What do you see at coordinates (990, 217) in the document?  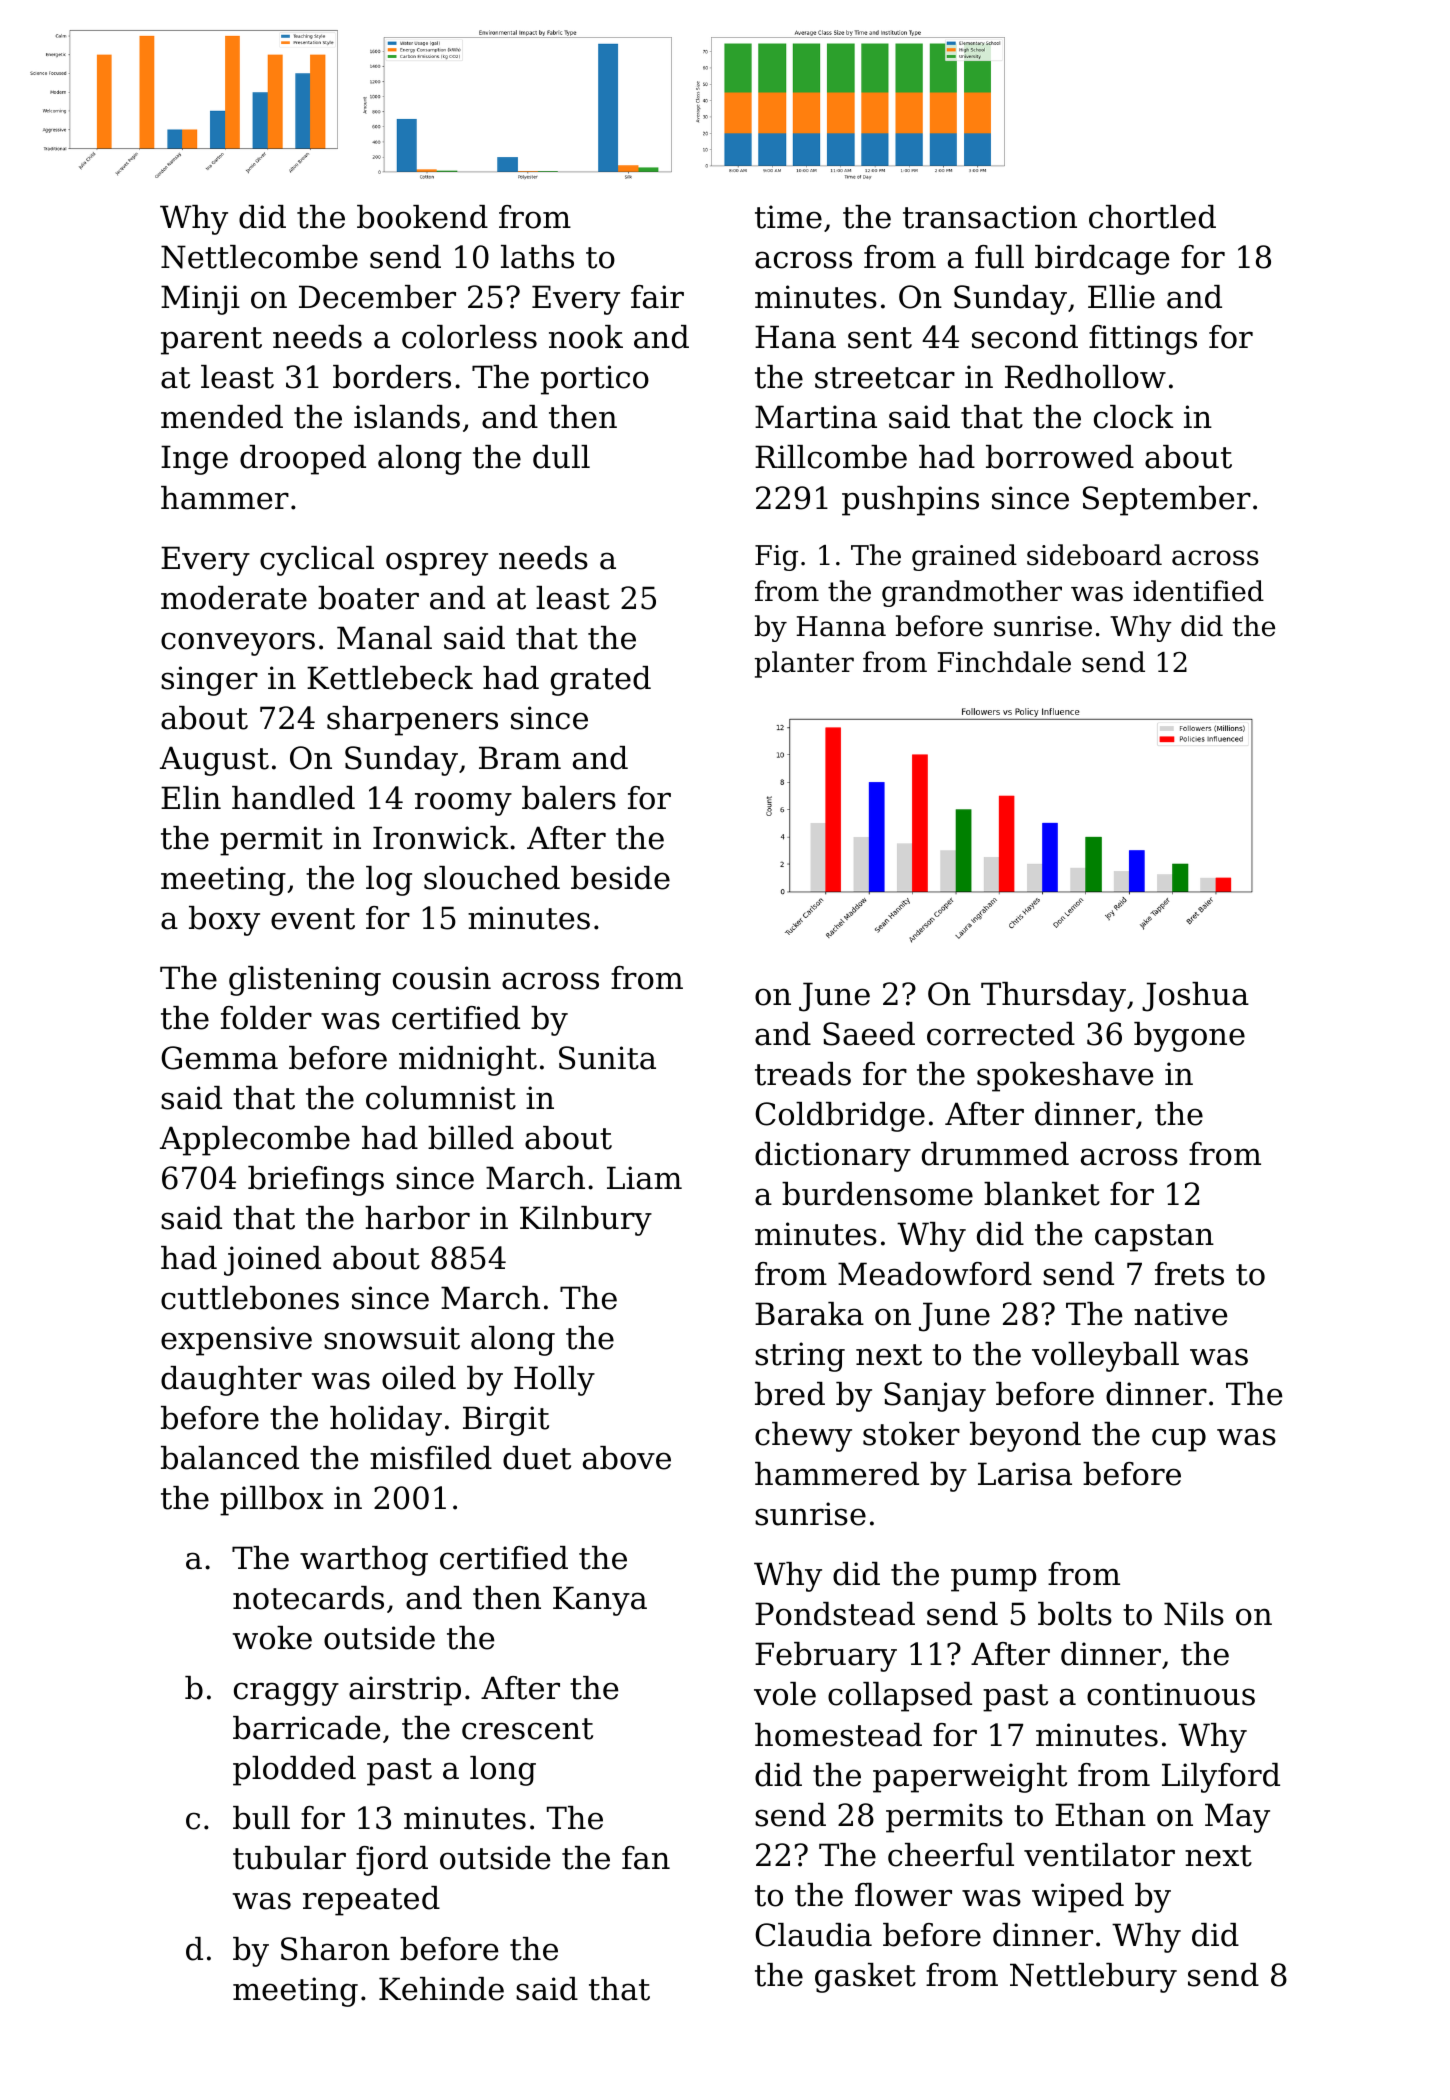 I see `transaction` at bounding box center [990, 217].
